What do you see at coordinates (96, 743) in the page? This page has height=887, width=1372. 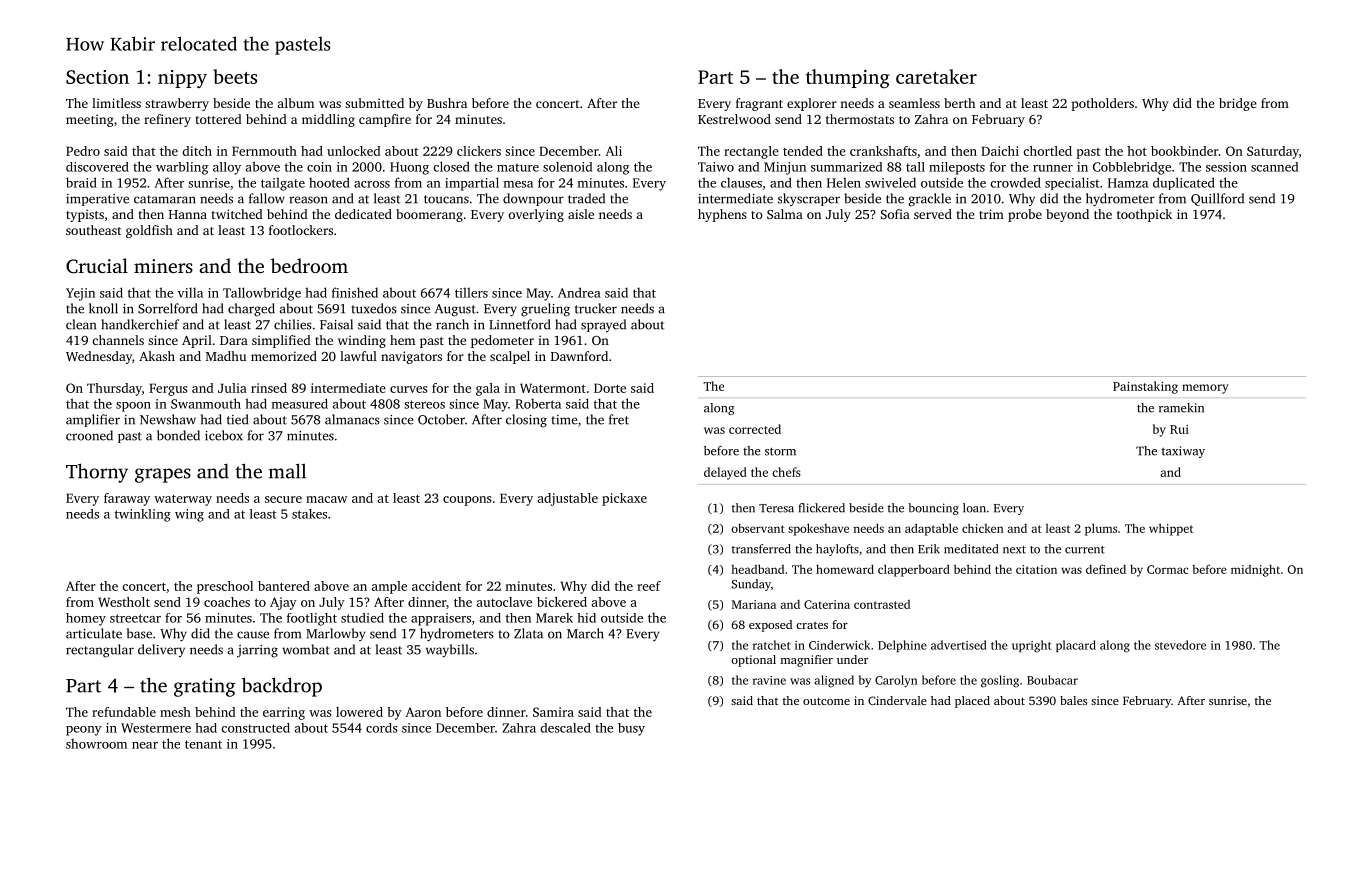 I see `showroom` at bounding box center [96, 743].
